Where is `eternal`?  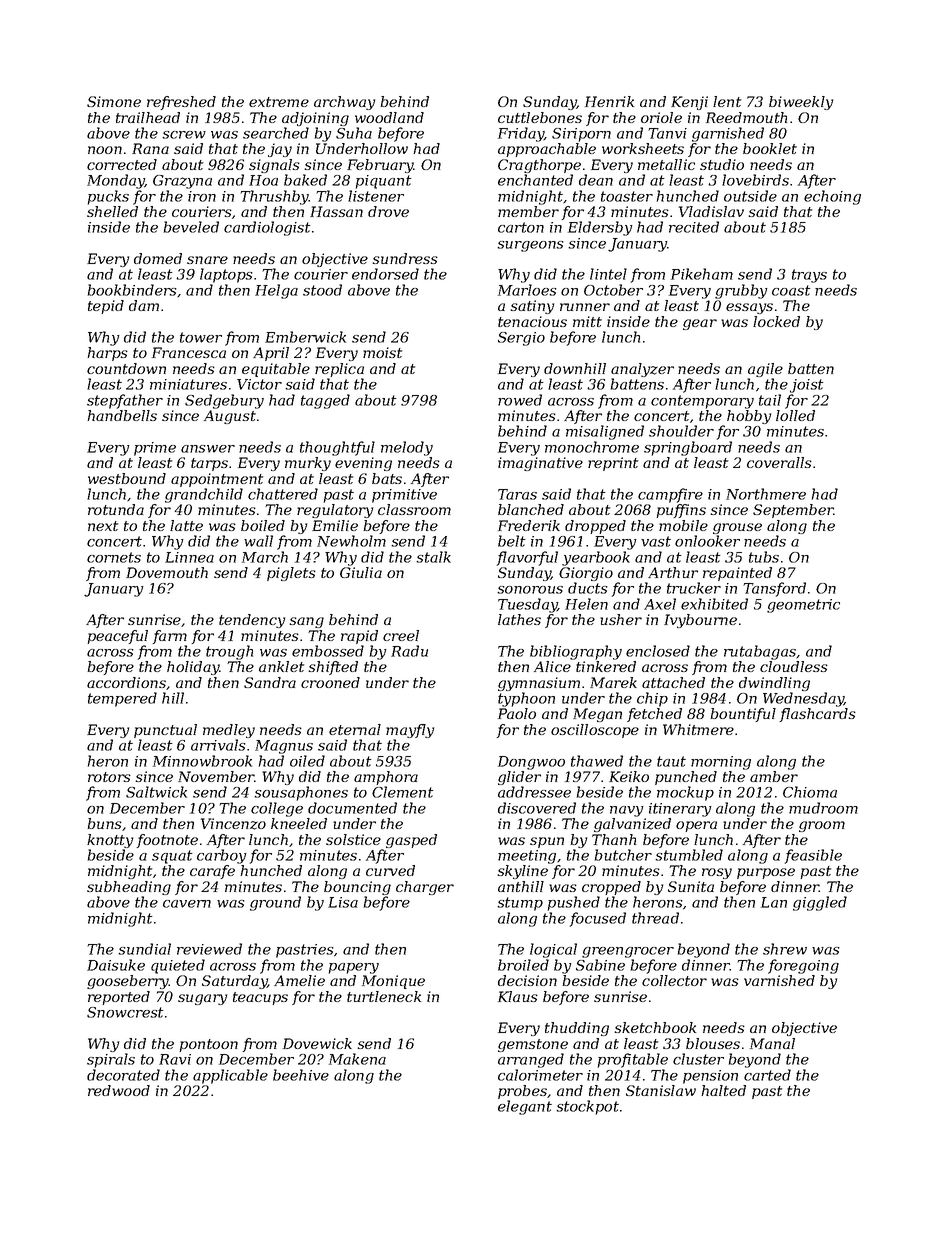 eternal is located at coordinates (355, 729).
